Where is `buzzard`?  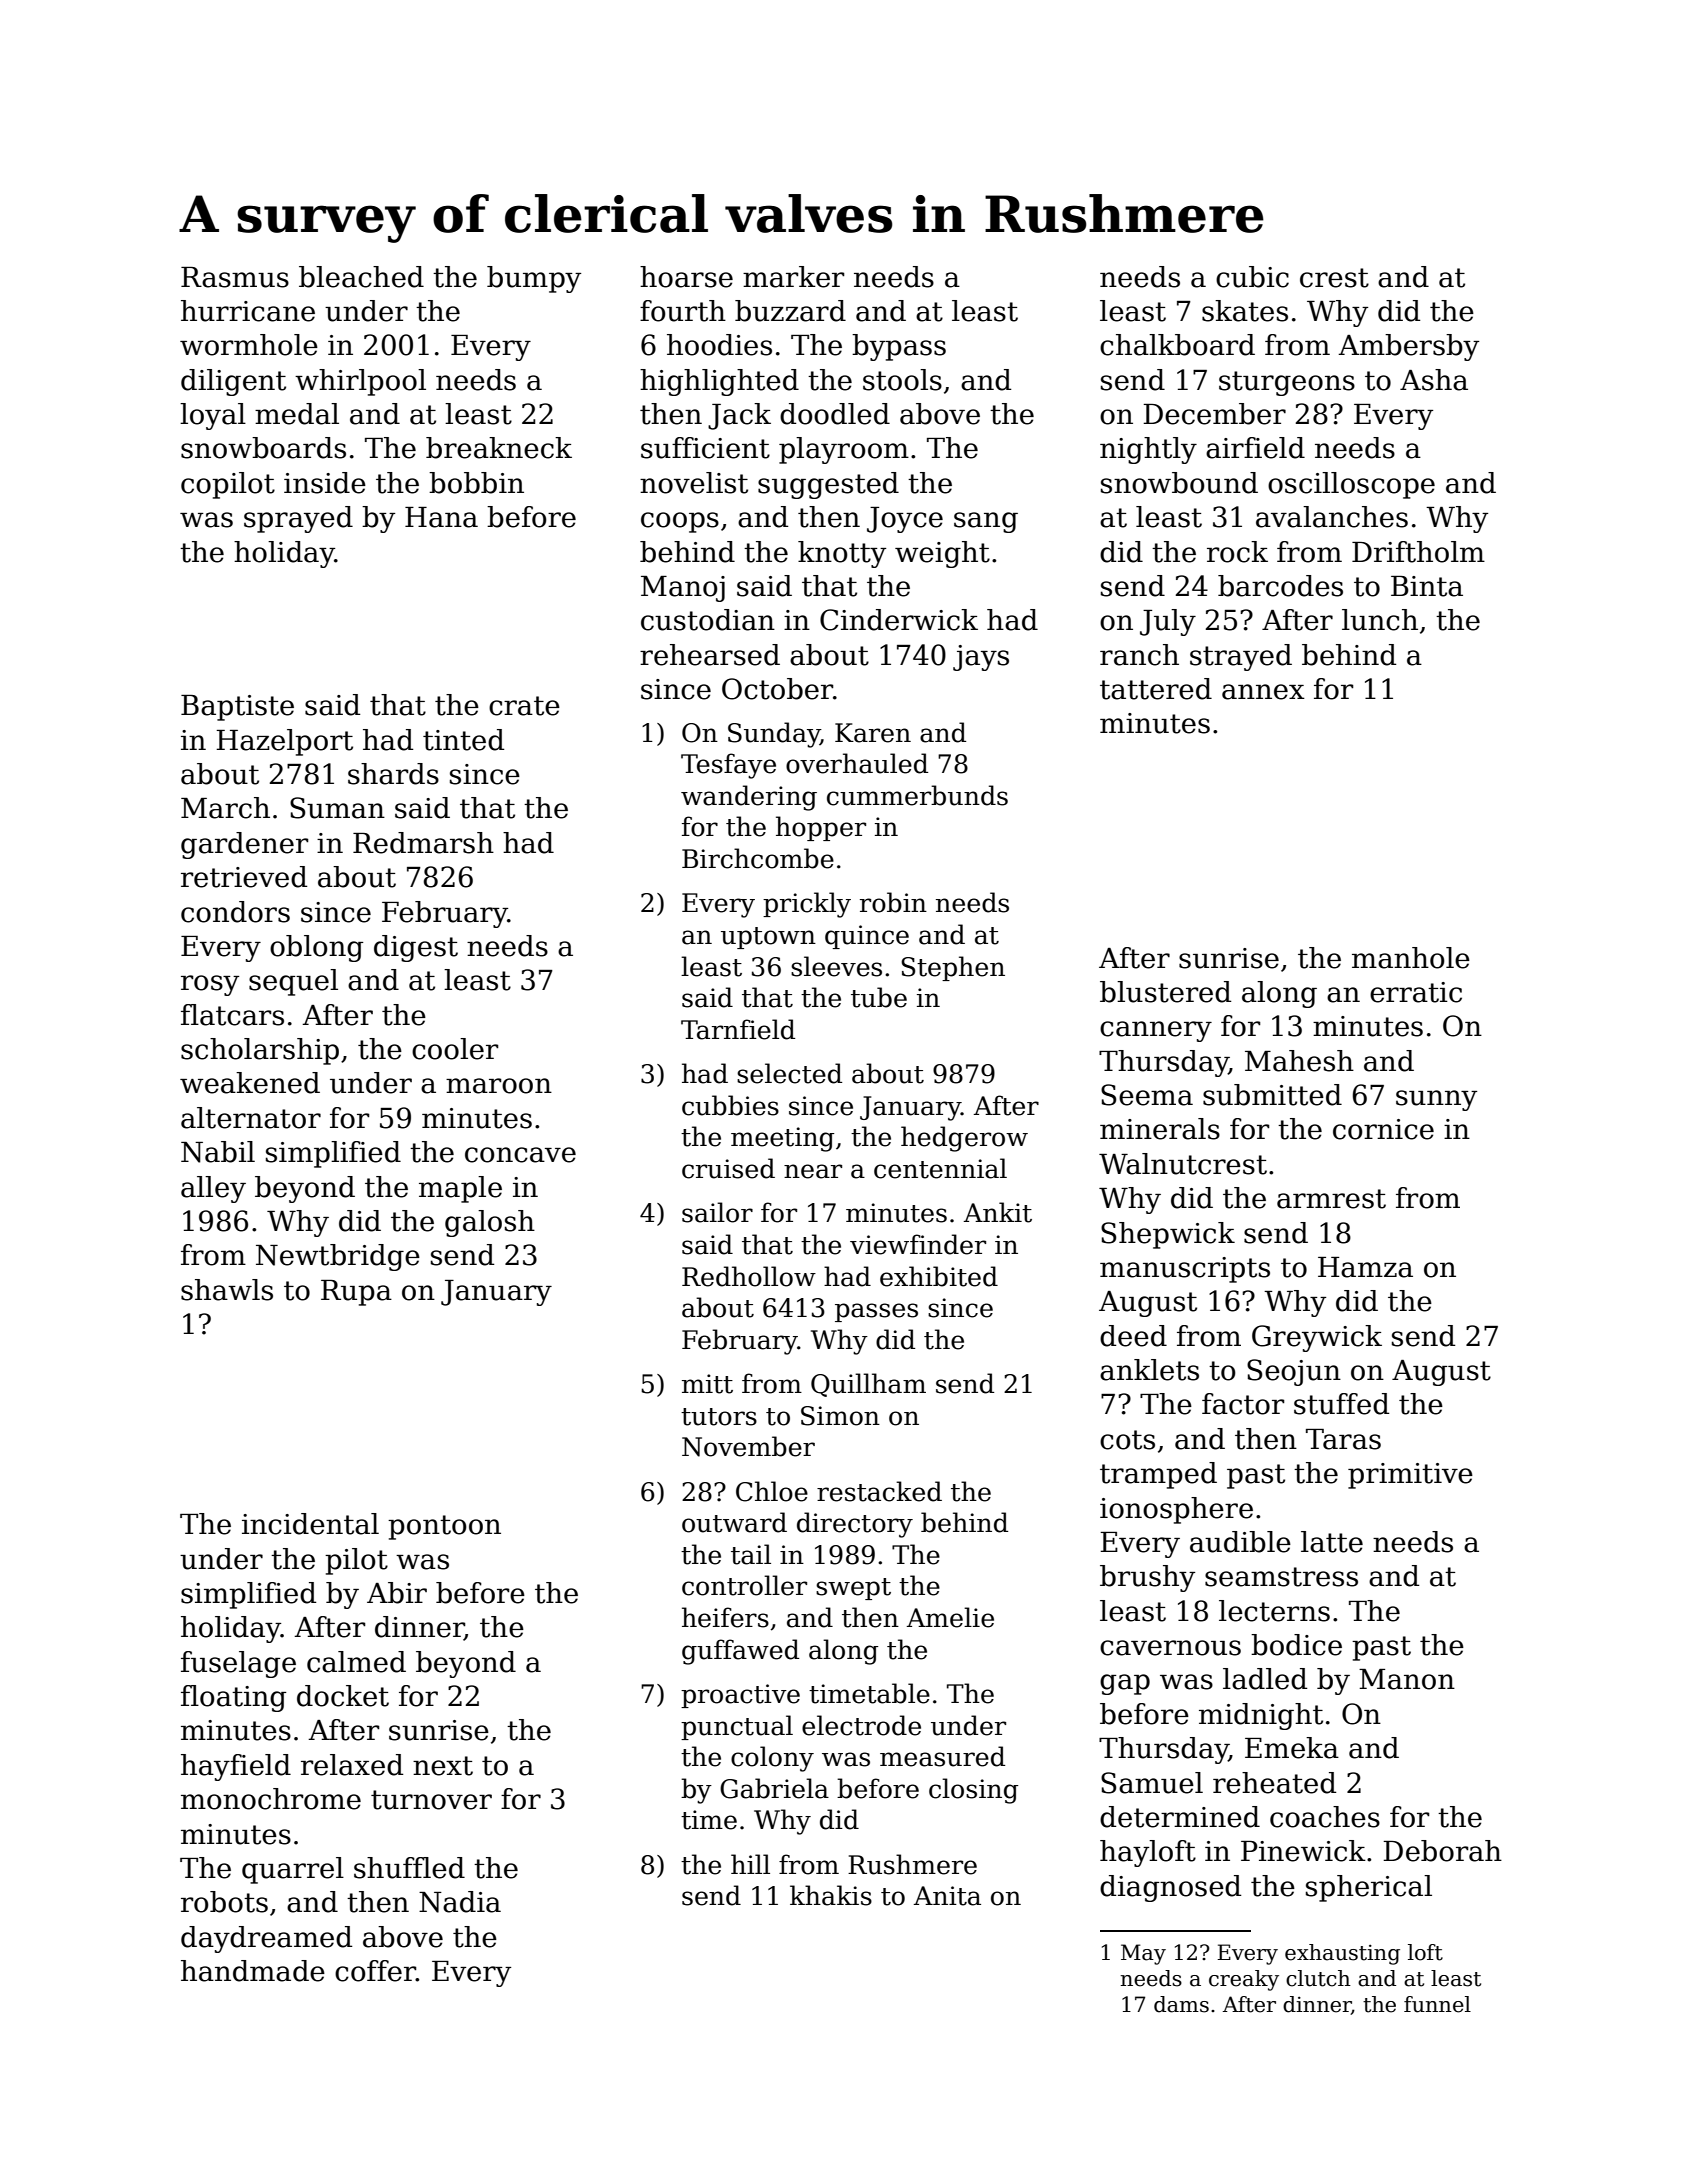
buzzard is located at coordinates (790, 311).
